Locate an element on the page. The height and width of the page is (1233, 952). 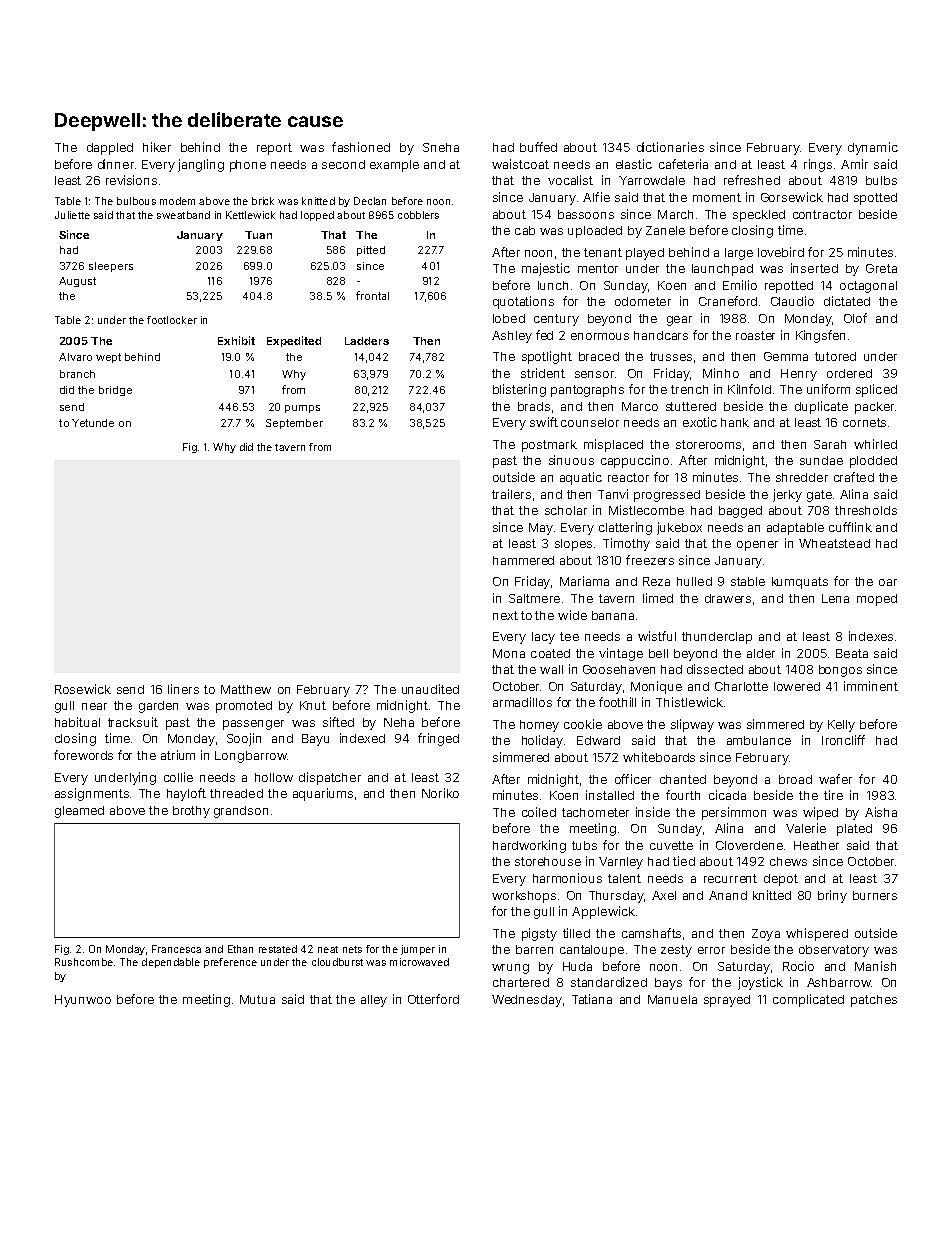
Ladders is located at coordinates (367, 341).
